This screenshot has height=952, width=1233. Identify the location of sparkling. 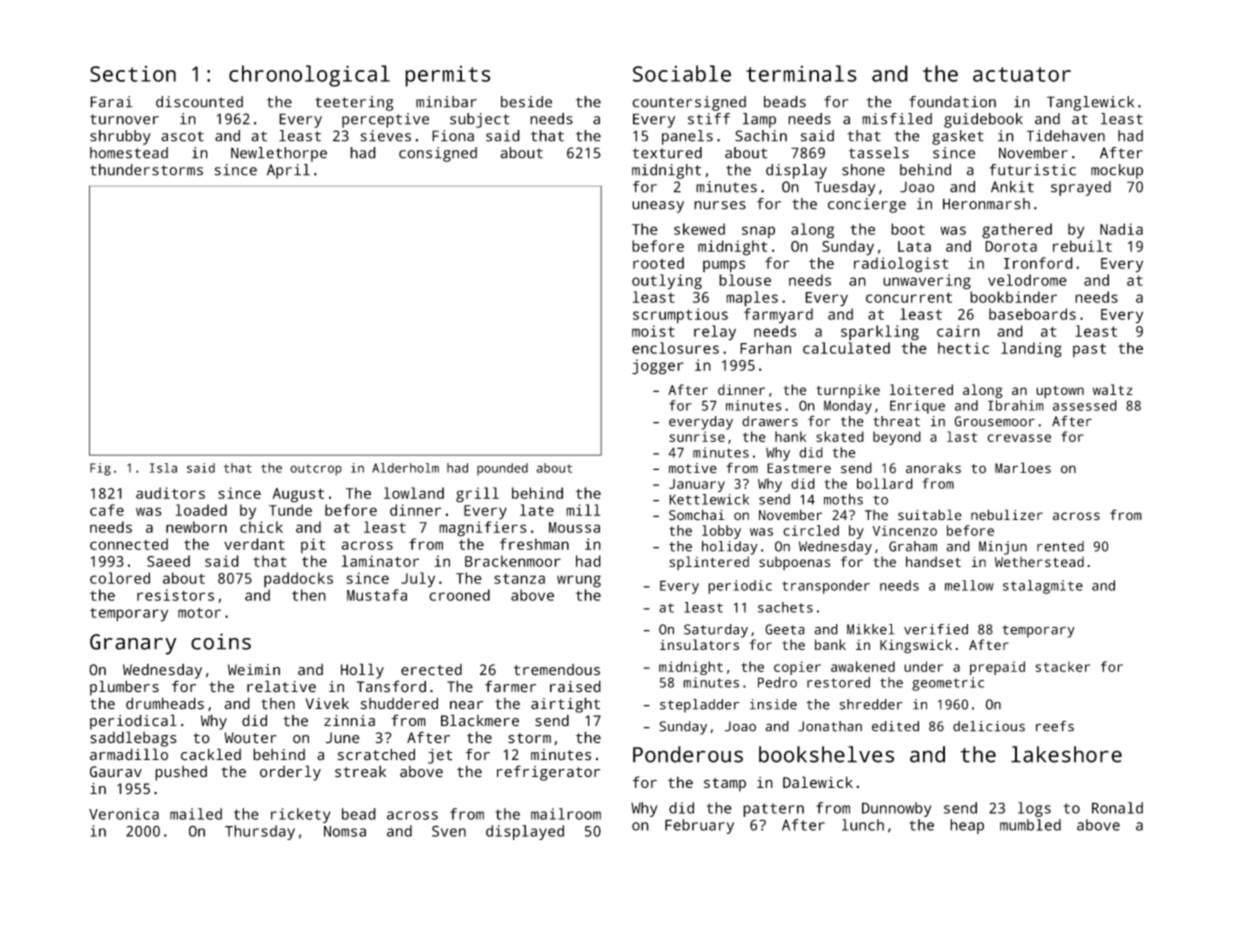
(880, 333).
